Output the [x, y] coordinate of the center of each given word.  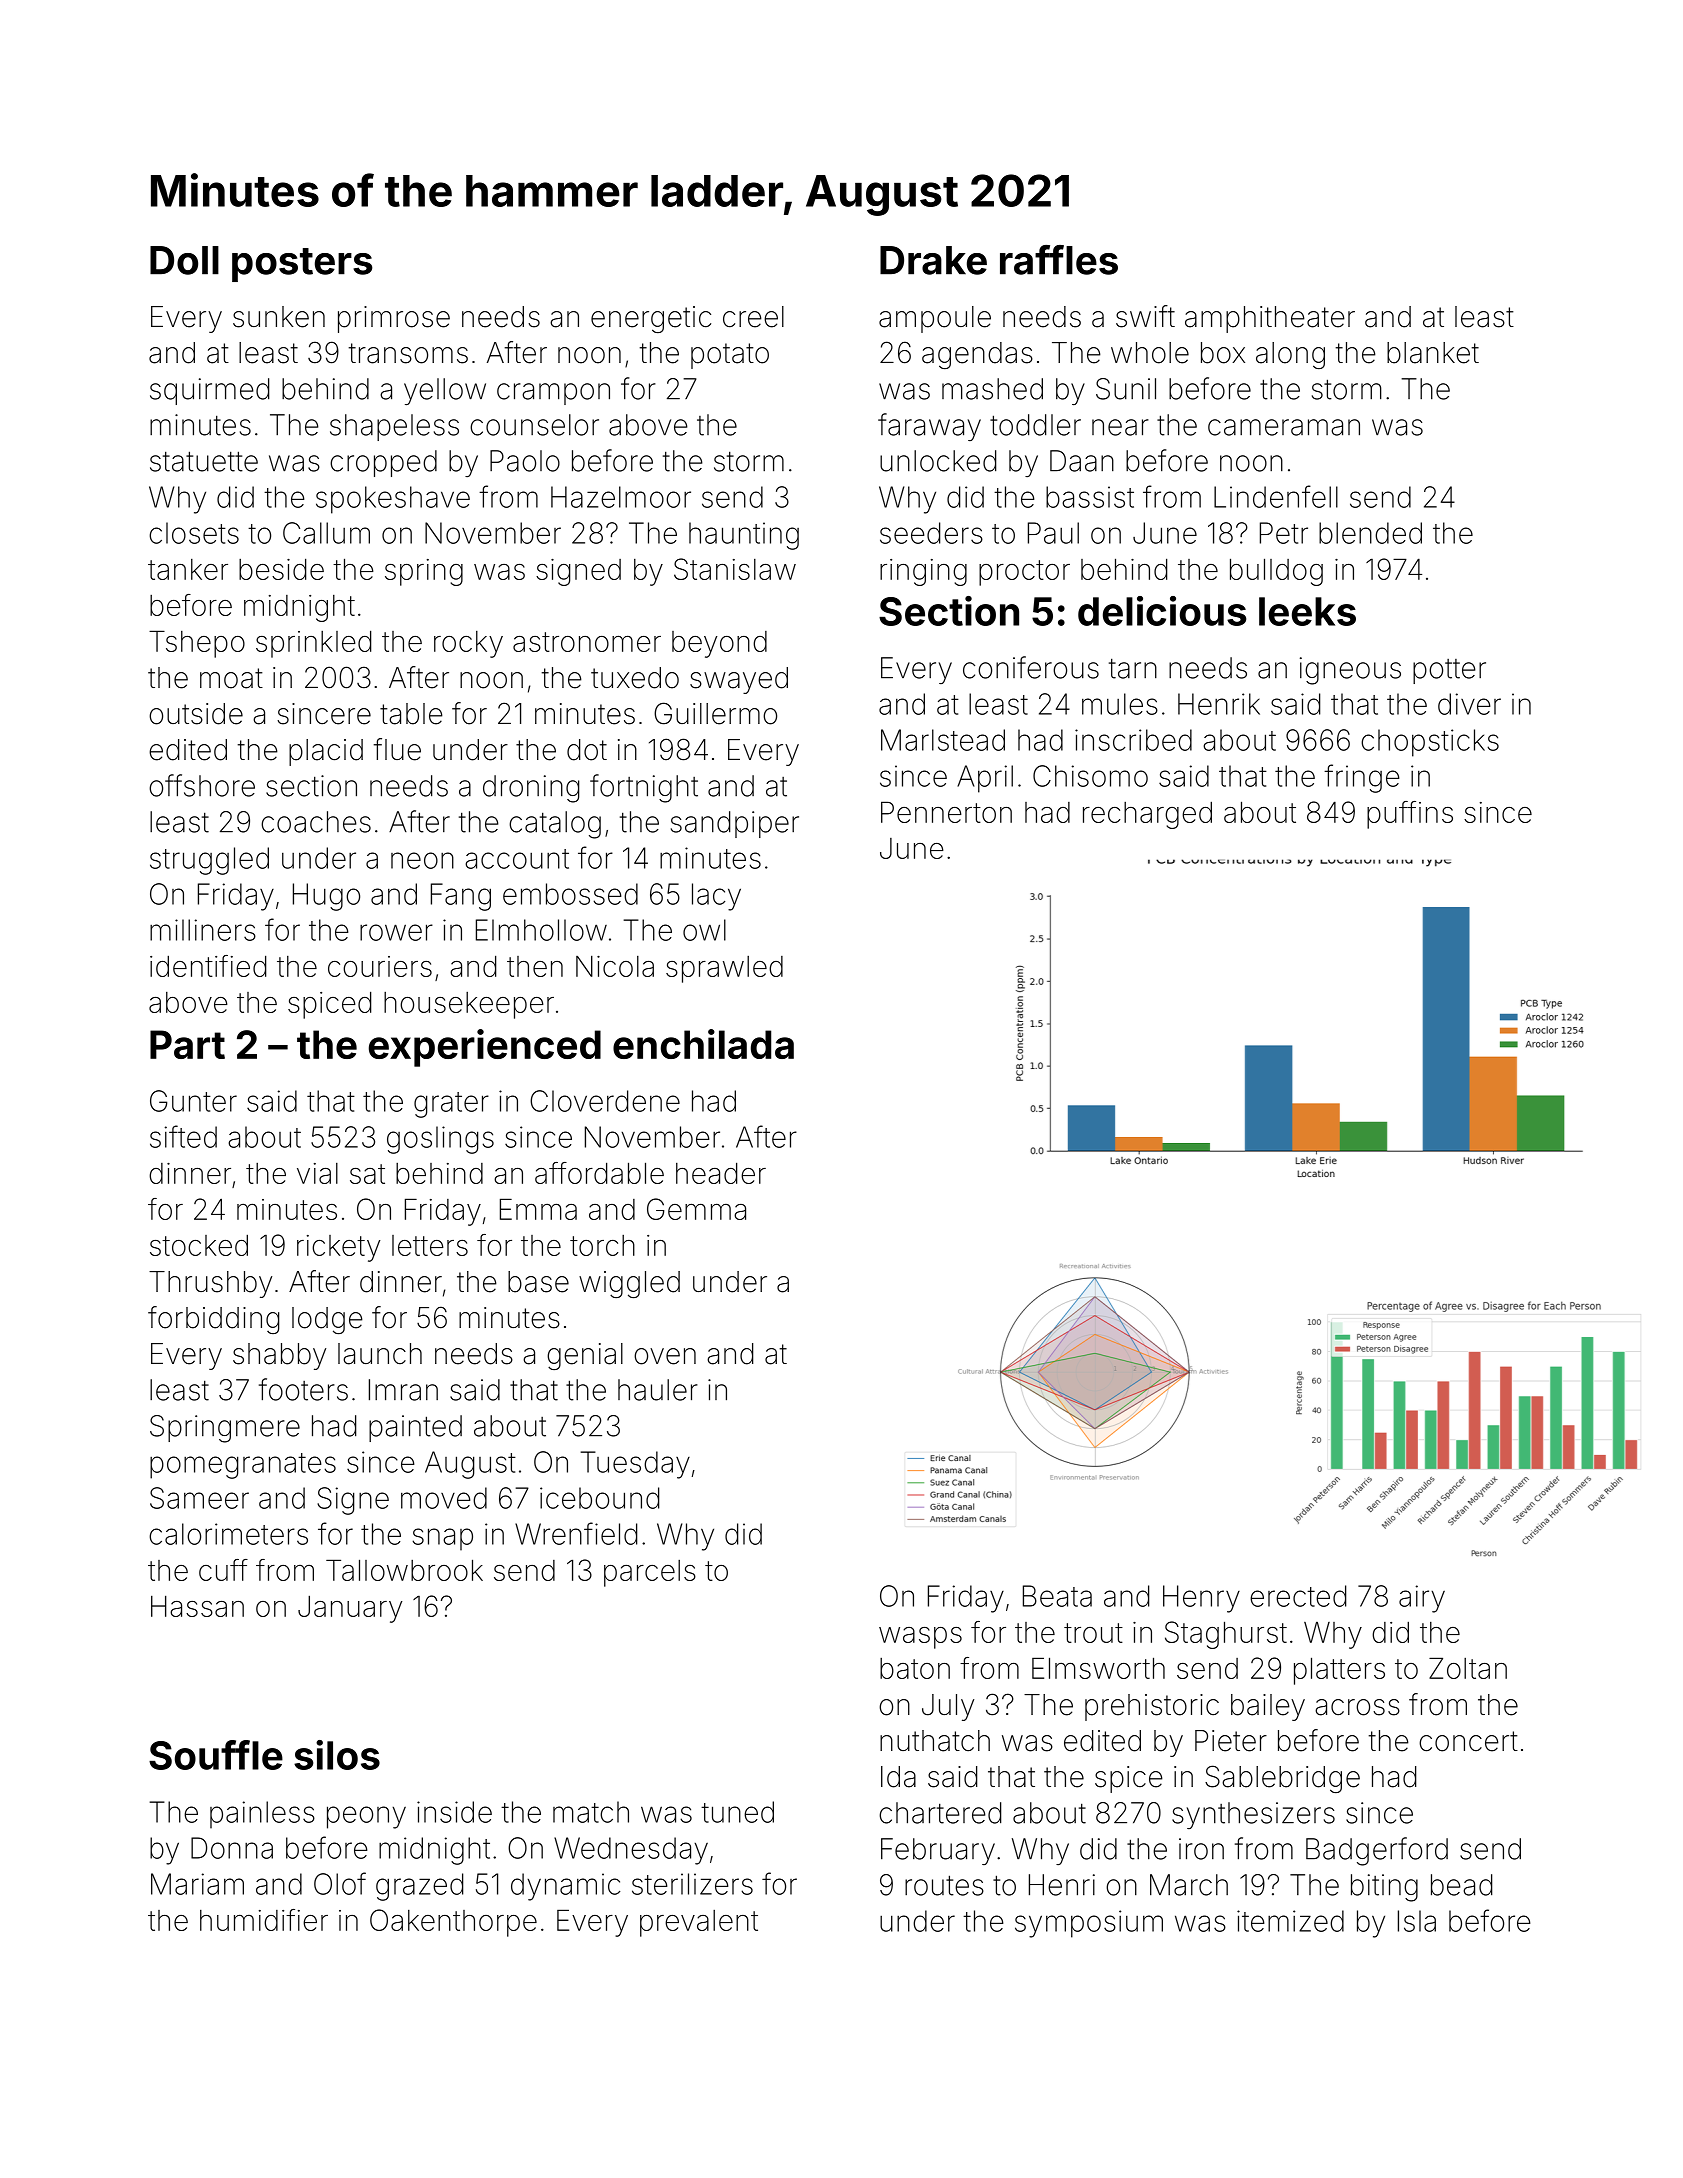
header [721, 1173]
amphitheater [1270, 319]
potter [1449, 671]
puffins [1410, 815]
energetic [651, 319]
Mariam [197, 1884]
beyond [719, 644]
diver [1469, 704]
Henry [1201, 1599]
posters [302, 265]
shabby [279, 1356]
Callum [326, 533]
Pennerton [946, 812]
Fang [461, 897]
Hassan [197, 1606]
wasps [920, 1638]
